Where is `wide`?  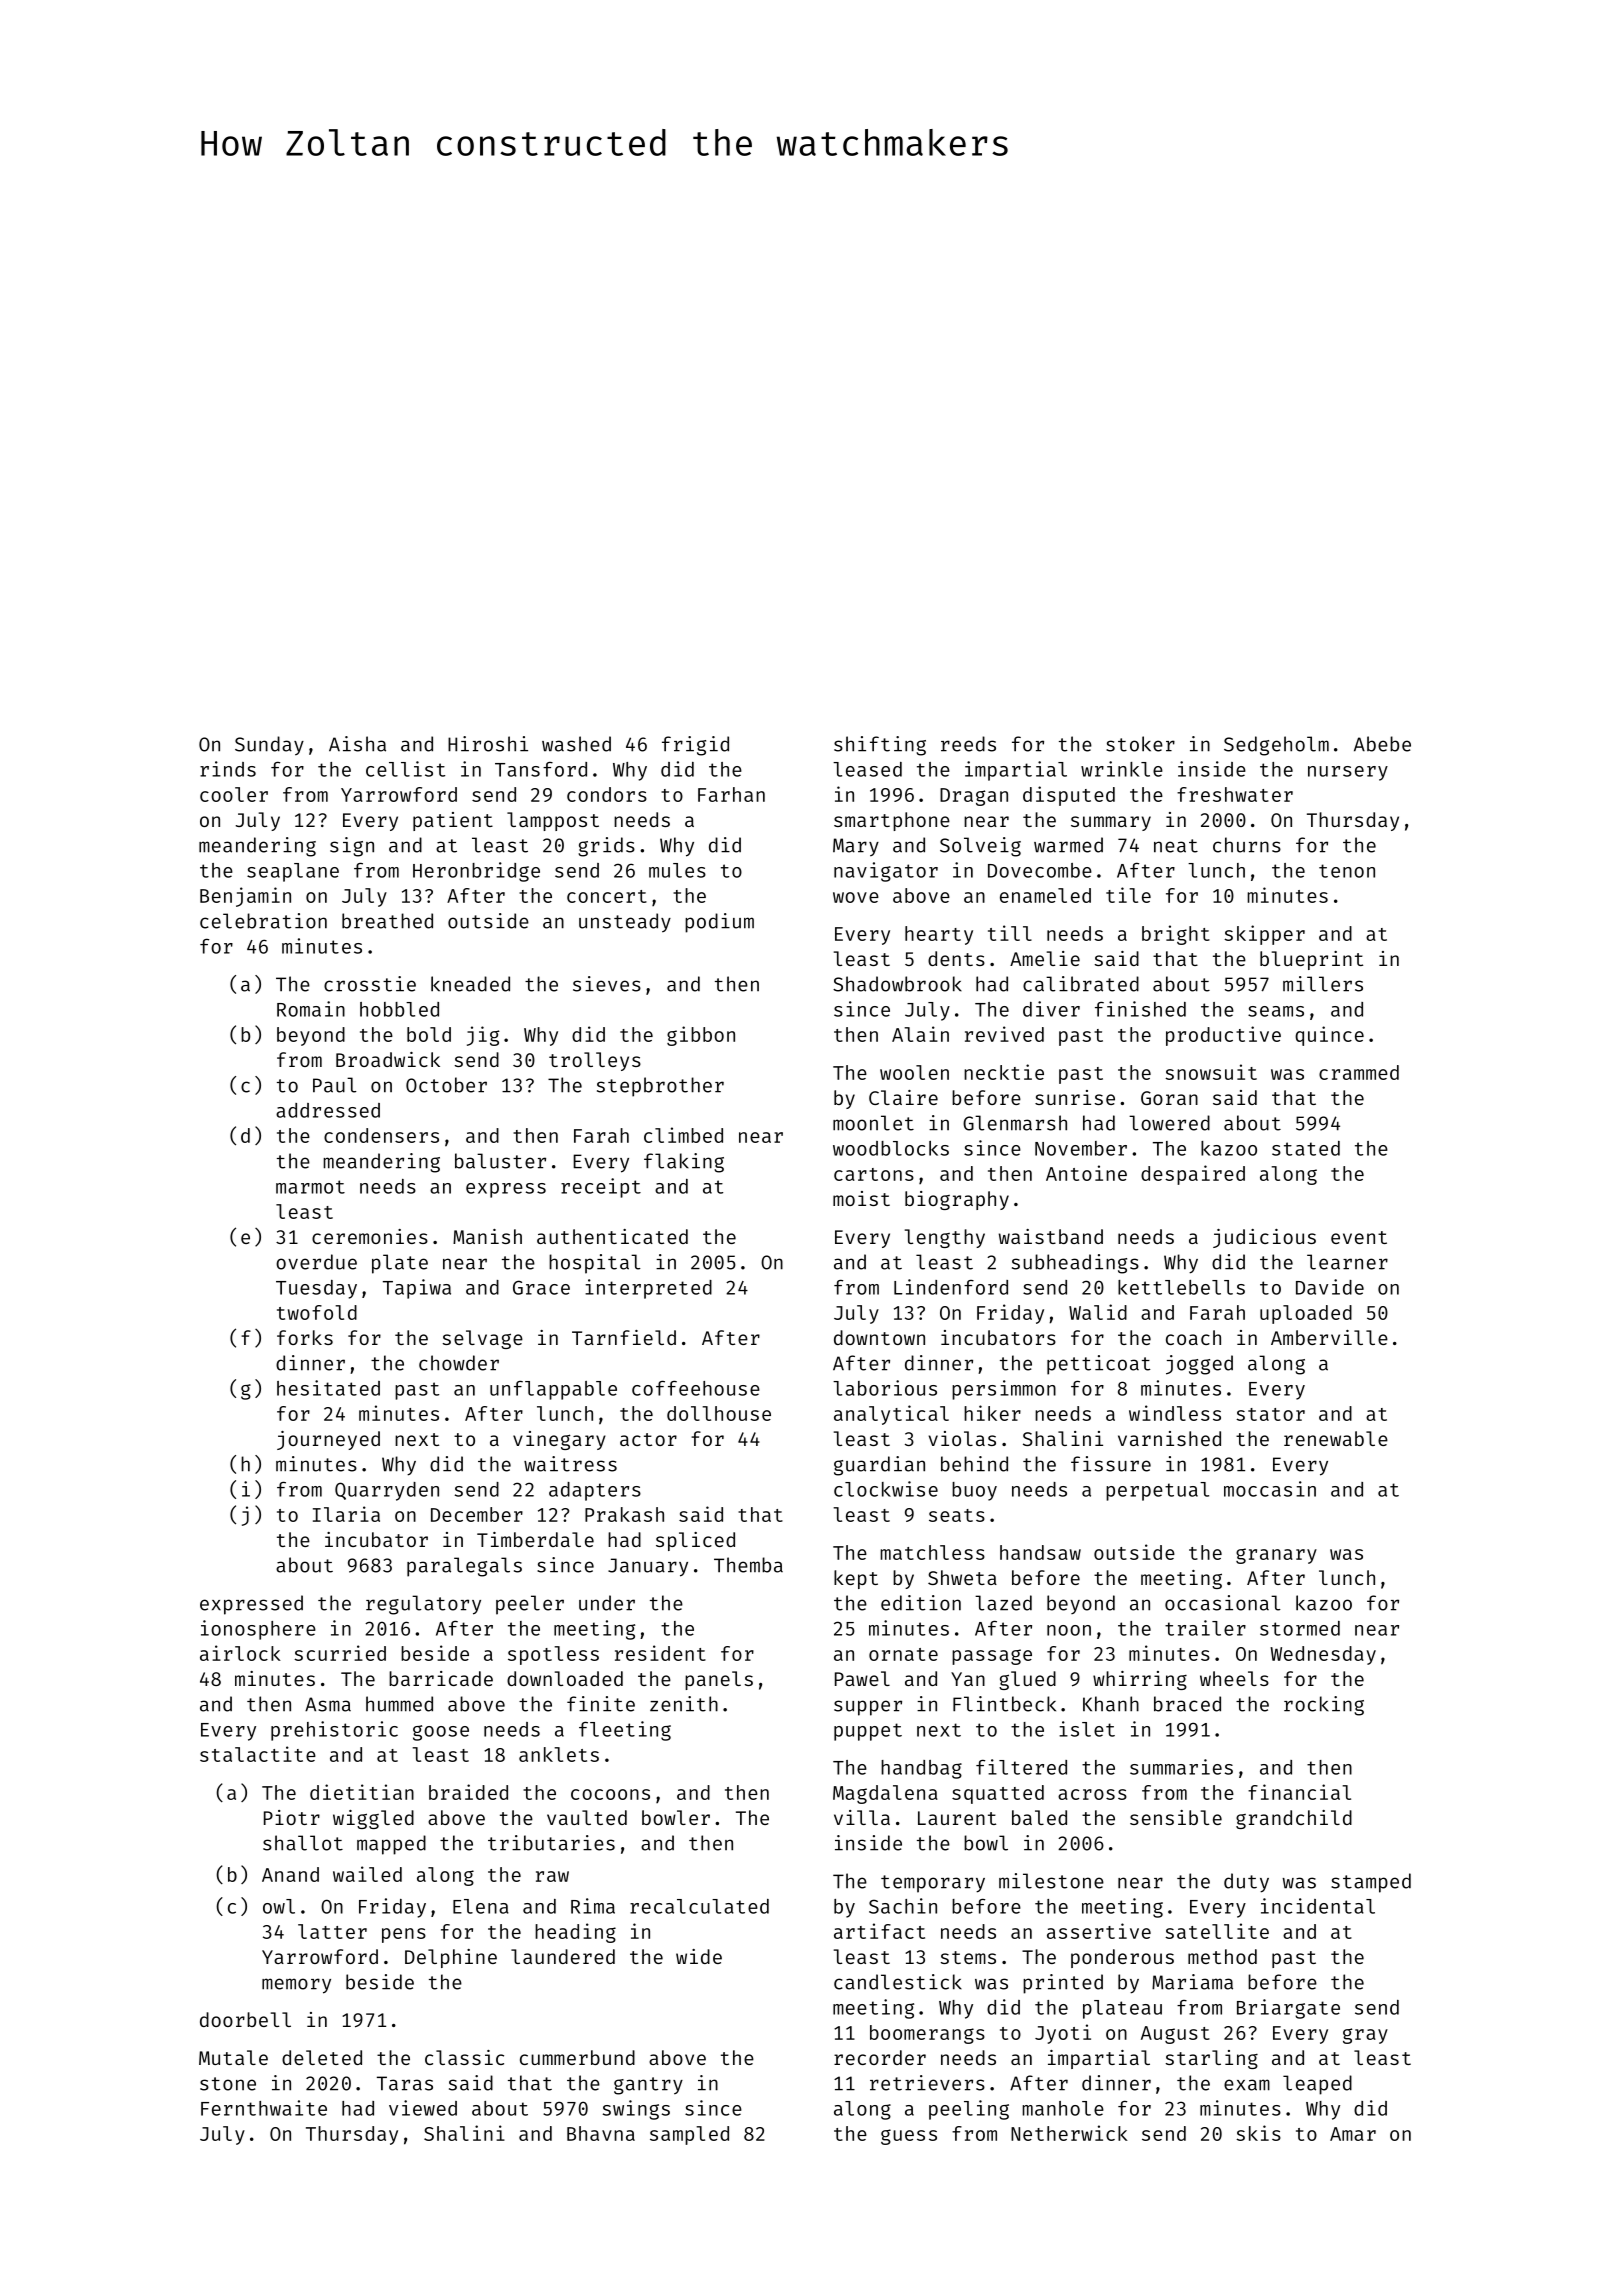 wide is located at coordinates (699, 1956).
